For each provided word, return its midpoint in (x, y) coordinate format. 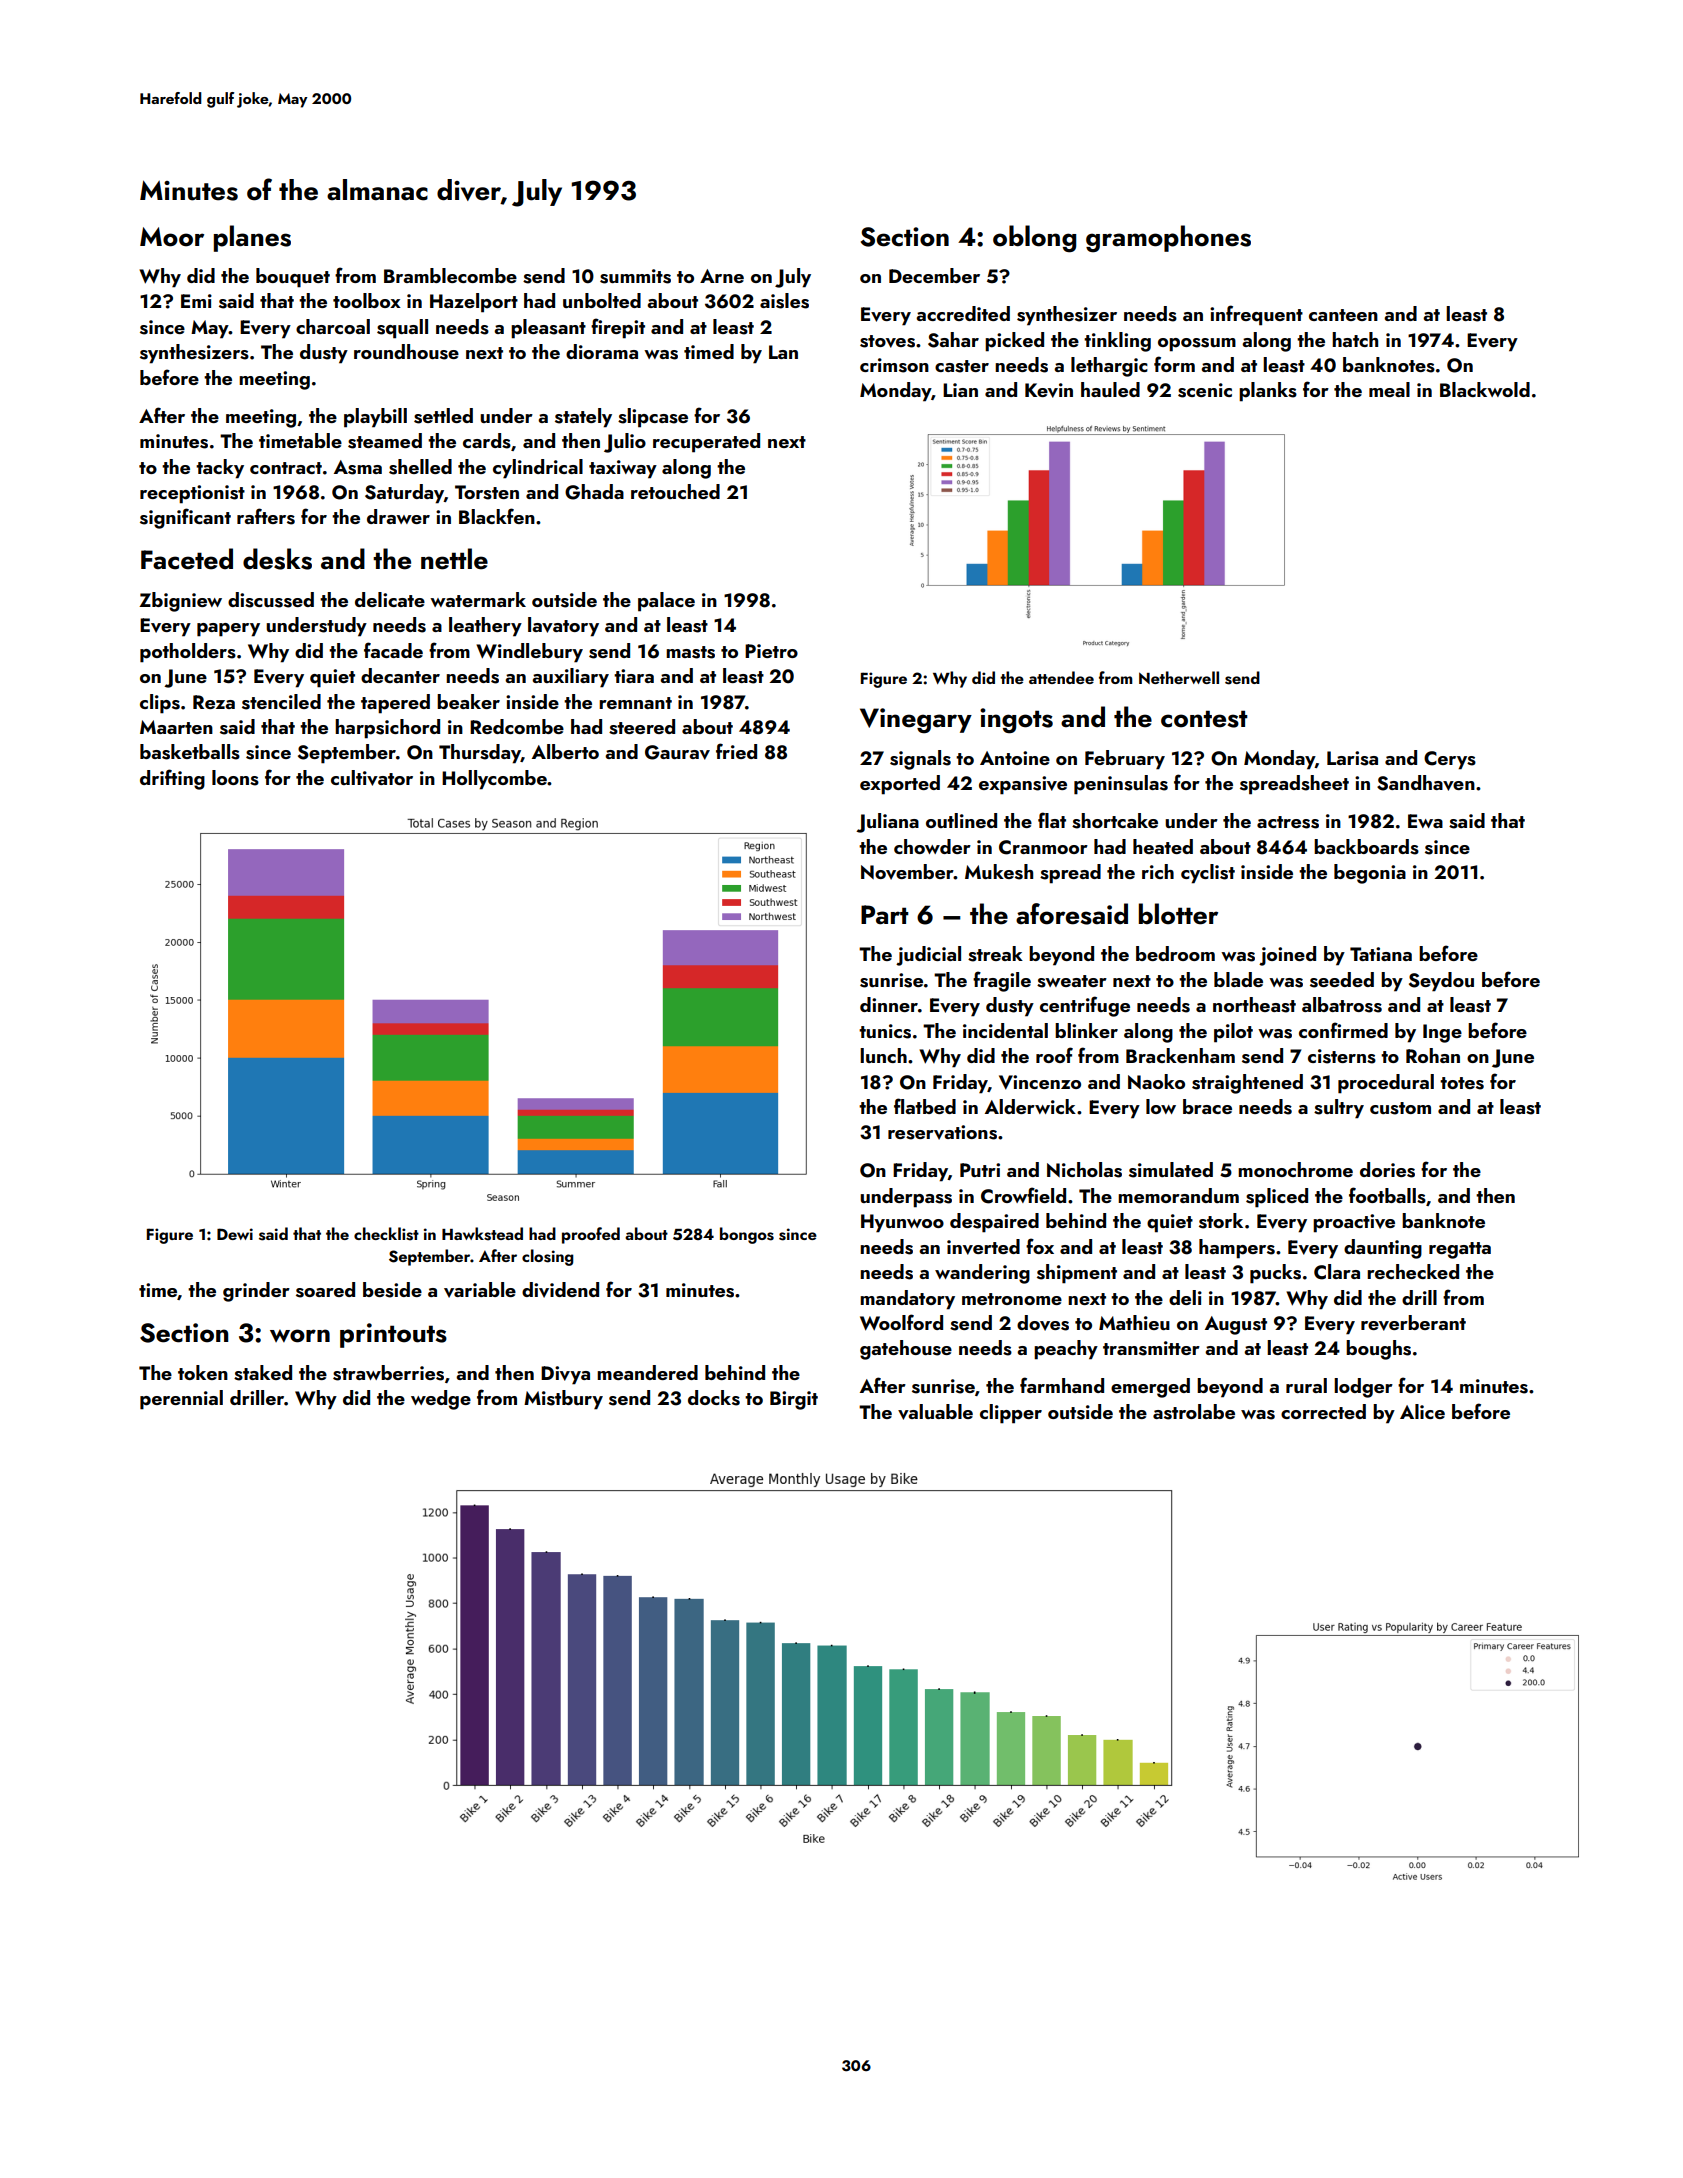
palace (666, 602)
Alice (1422, 1411)
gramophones (1168, 239)
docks (714, 1398)
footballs (1387, 1195)
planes (252, 238)
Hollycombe (494, 780)
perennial (181, 1400)
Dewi (235, 1234)
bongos (747, 1235)
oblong (1034, 239)
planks (1268, 392)
